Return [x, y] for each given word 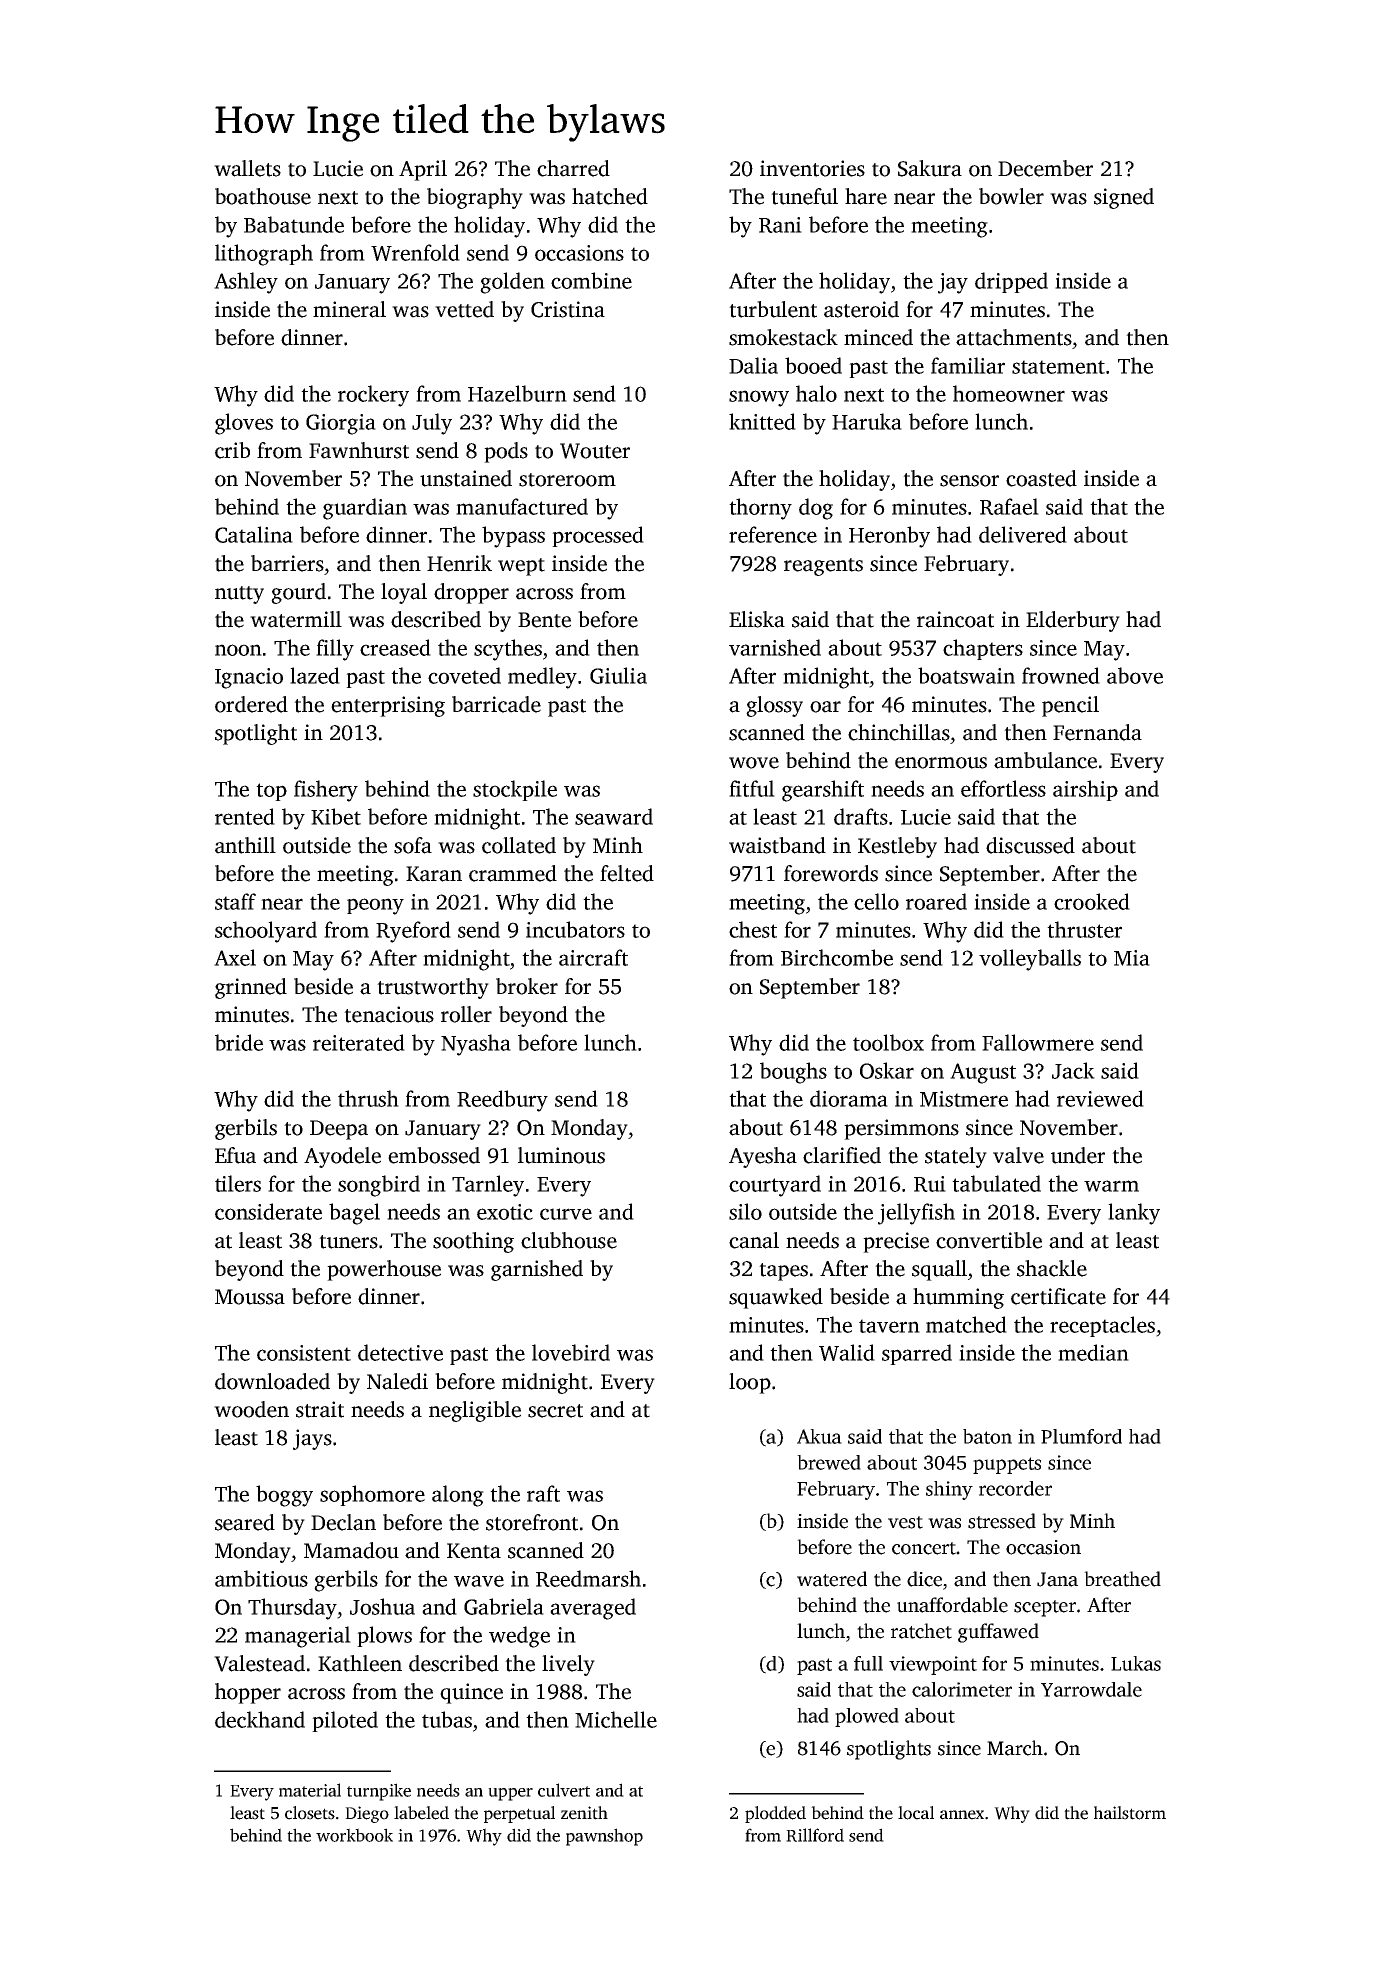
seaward [614, 816]
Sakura [930, 168]
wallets [247, 168]
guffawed [998, 1633]
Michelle [616, 1719]
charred [573, 168]
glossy [774, 706]
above [1135, 675]
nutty [239, 595]
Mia [1132, 958]
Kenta [474, 1551]
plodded [775, 1814]
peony [375, 906]
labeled [421, 1813]
